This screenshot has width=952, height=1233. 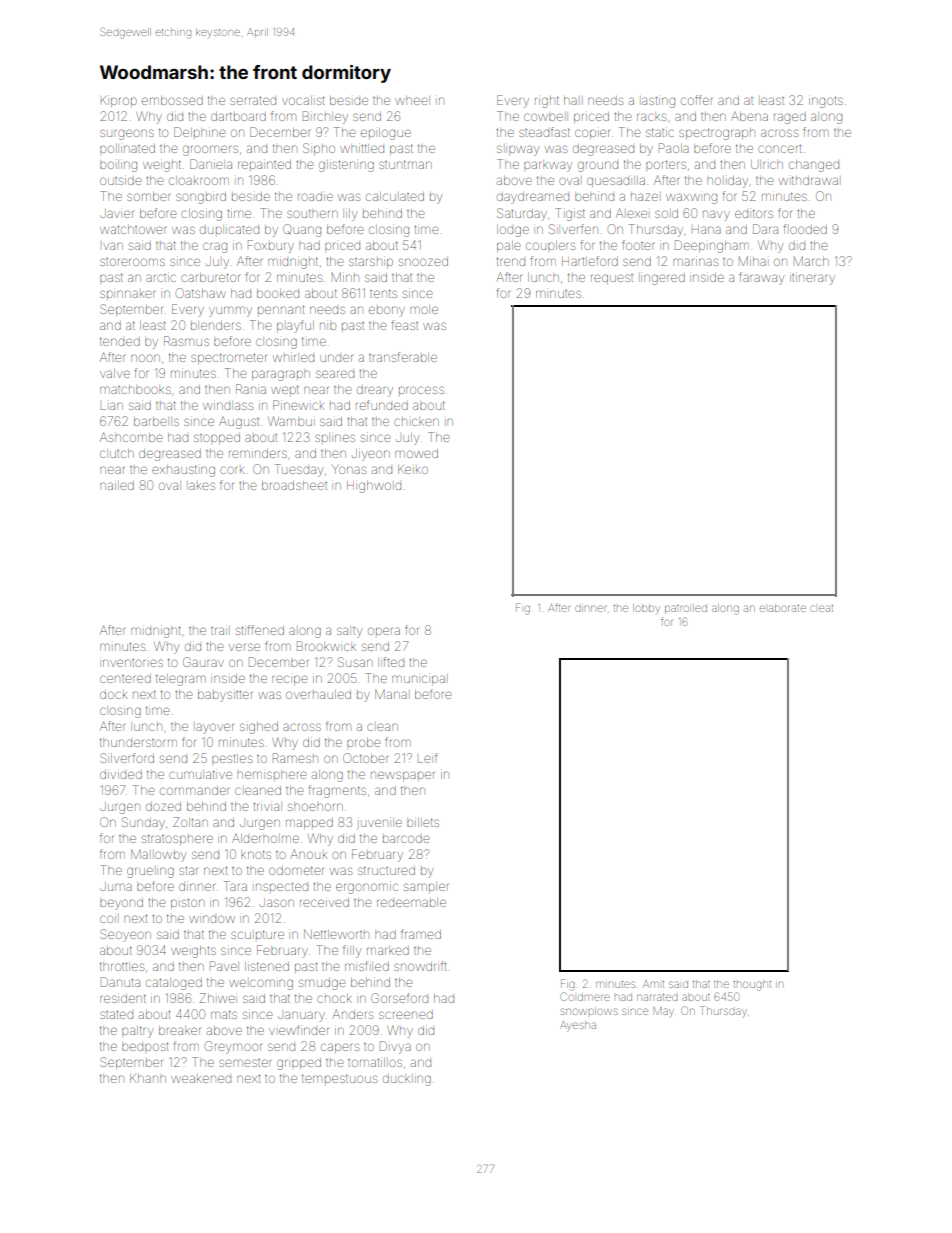 What do you see at coordinates (391, 694) in the screenshot?
I see `Manal` at bounding box center [391, 694].
